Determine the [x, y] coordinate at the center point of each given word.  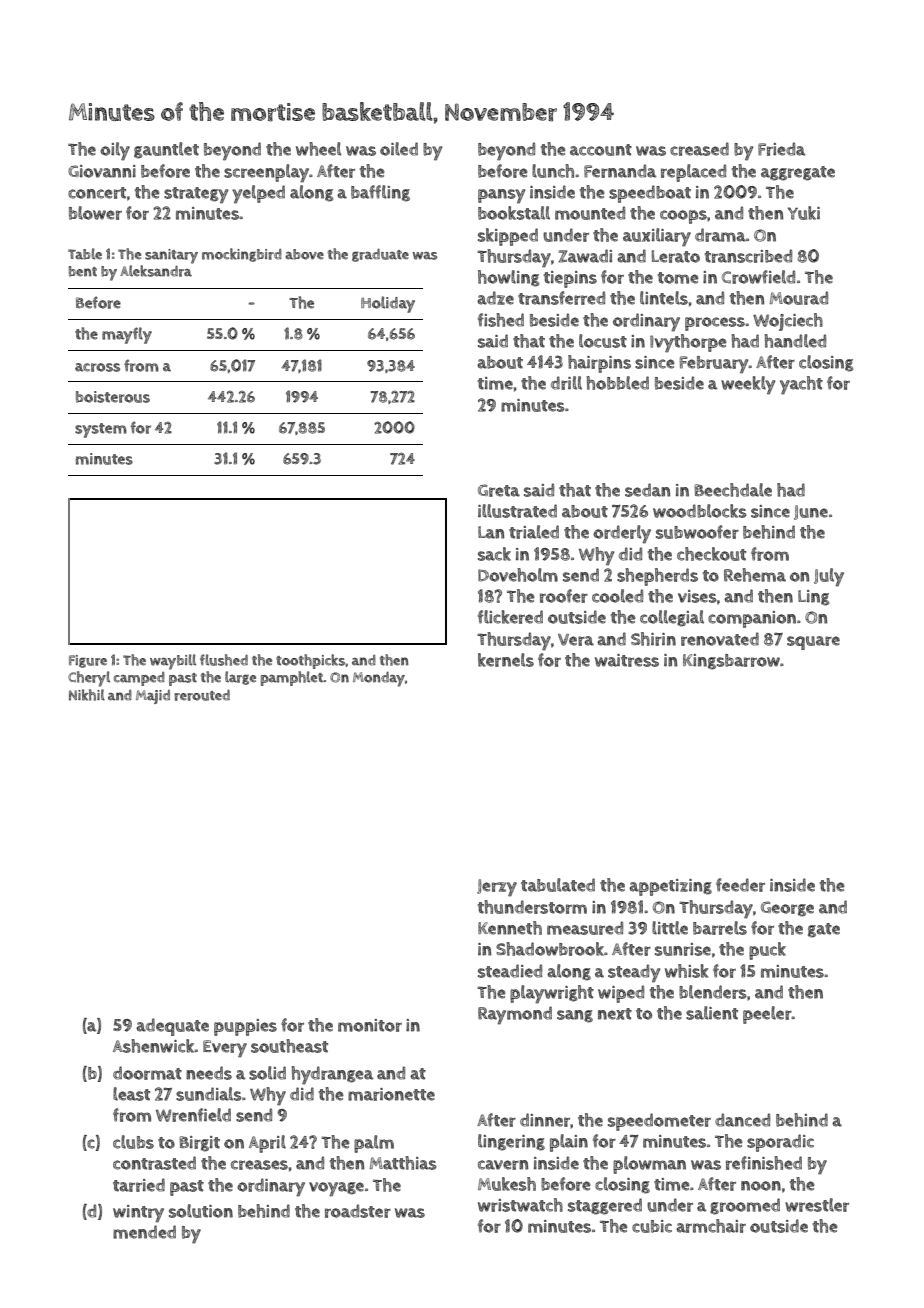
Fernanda [620, 171]
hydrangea [332, 1075]
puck [767, 951]
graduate [380, 255]
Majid [153, 697]
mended [144, 1232]
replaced [693, 173]
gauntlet [166, 150]
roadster [358, 1211]
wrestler [817, 1205]
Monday [379, 679]
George [787, 909]
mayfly [127, 335]
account [601, 150]
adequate [172, 1027]
